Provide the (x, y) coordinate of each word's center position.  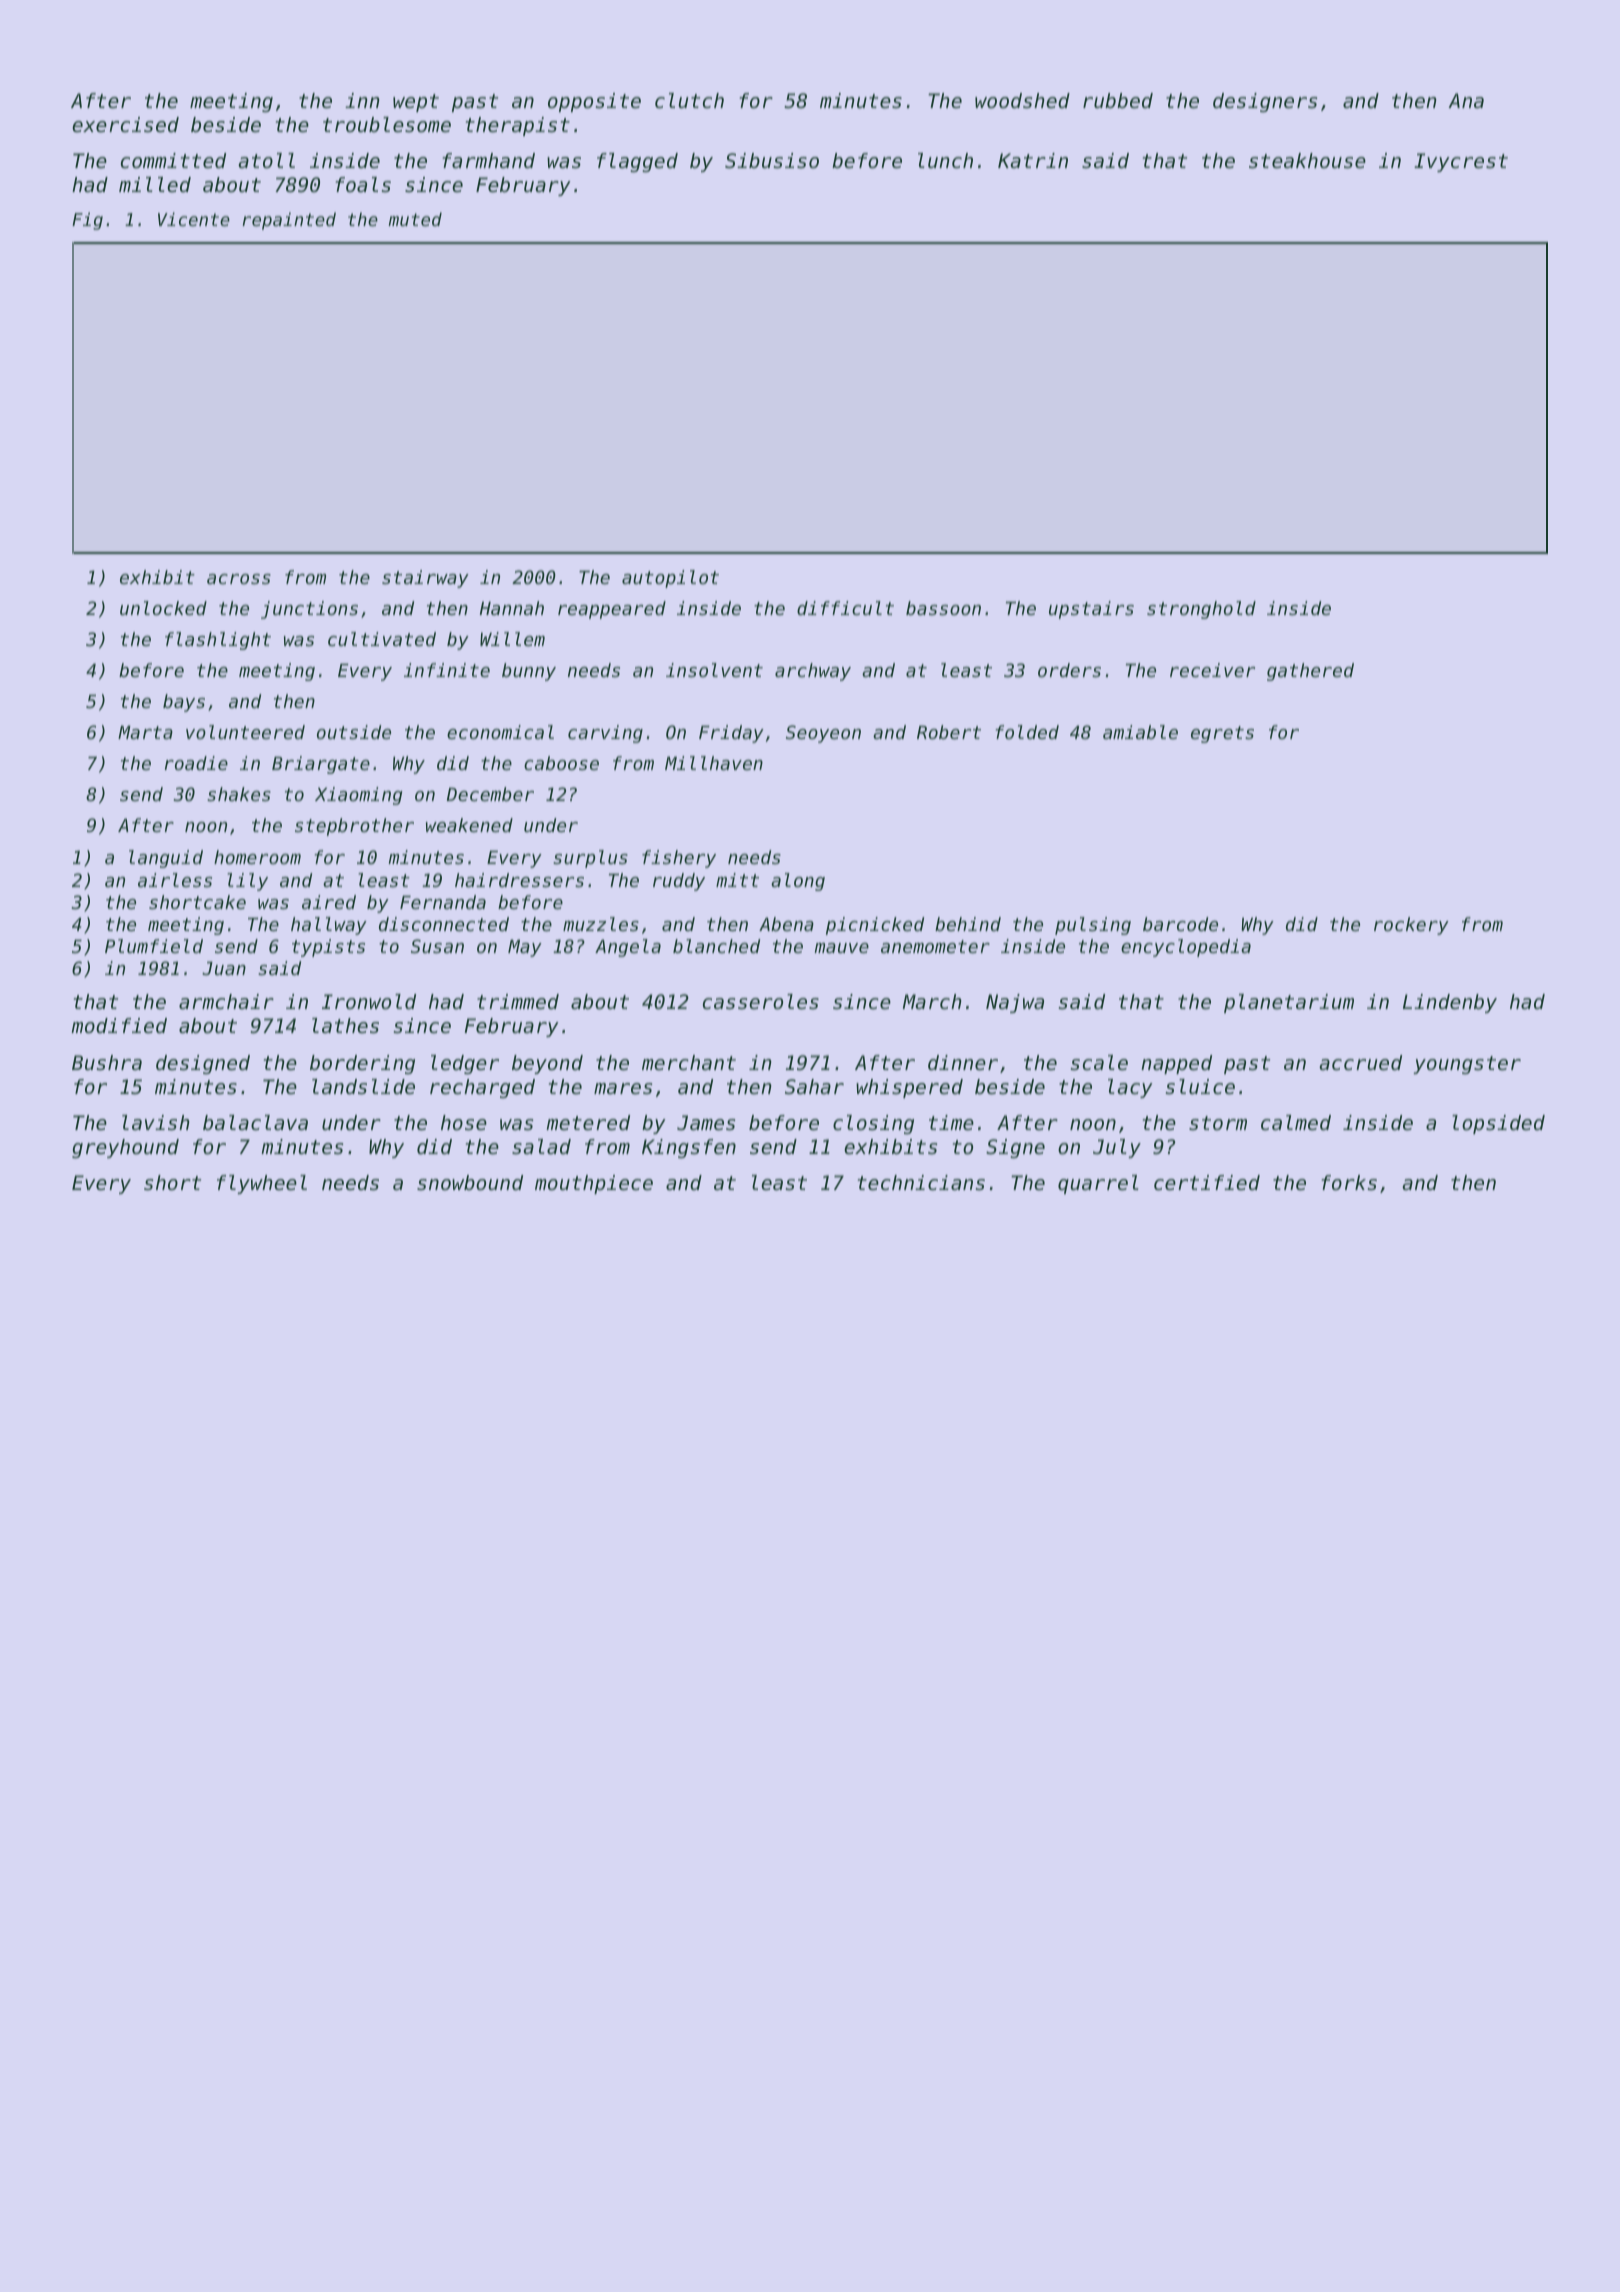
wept (416, 103)
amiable (1140, 732)
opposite (594, 102)
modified (119, 1026)
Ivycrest (1461, 162)
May (525, 948)
